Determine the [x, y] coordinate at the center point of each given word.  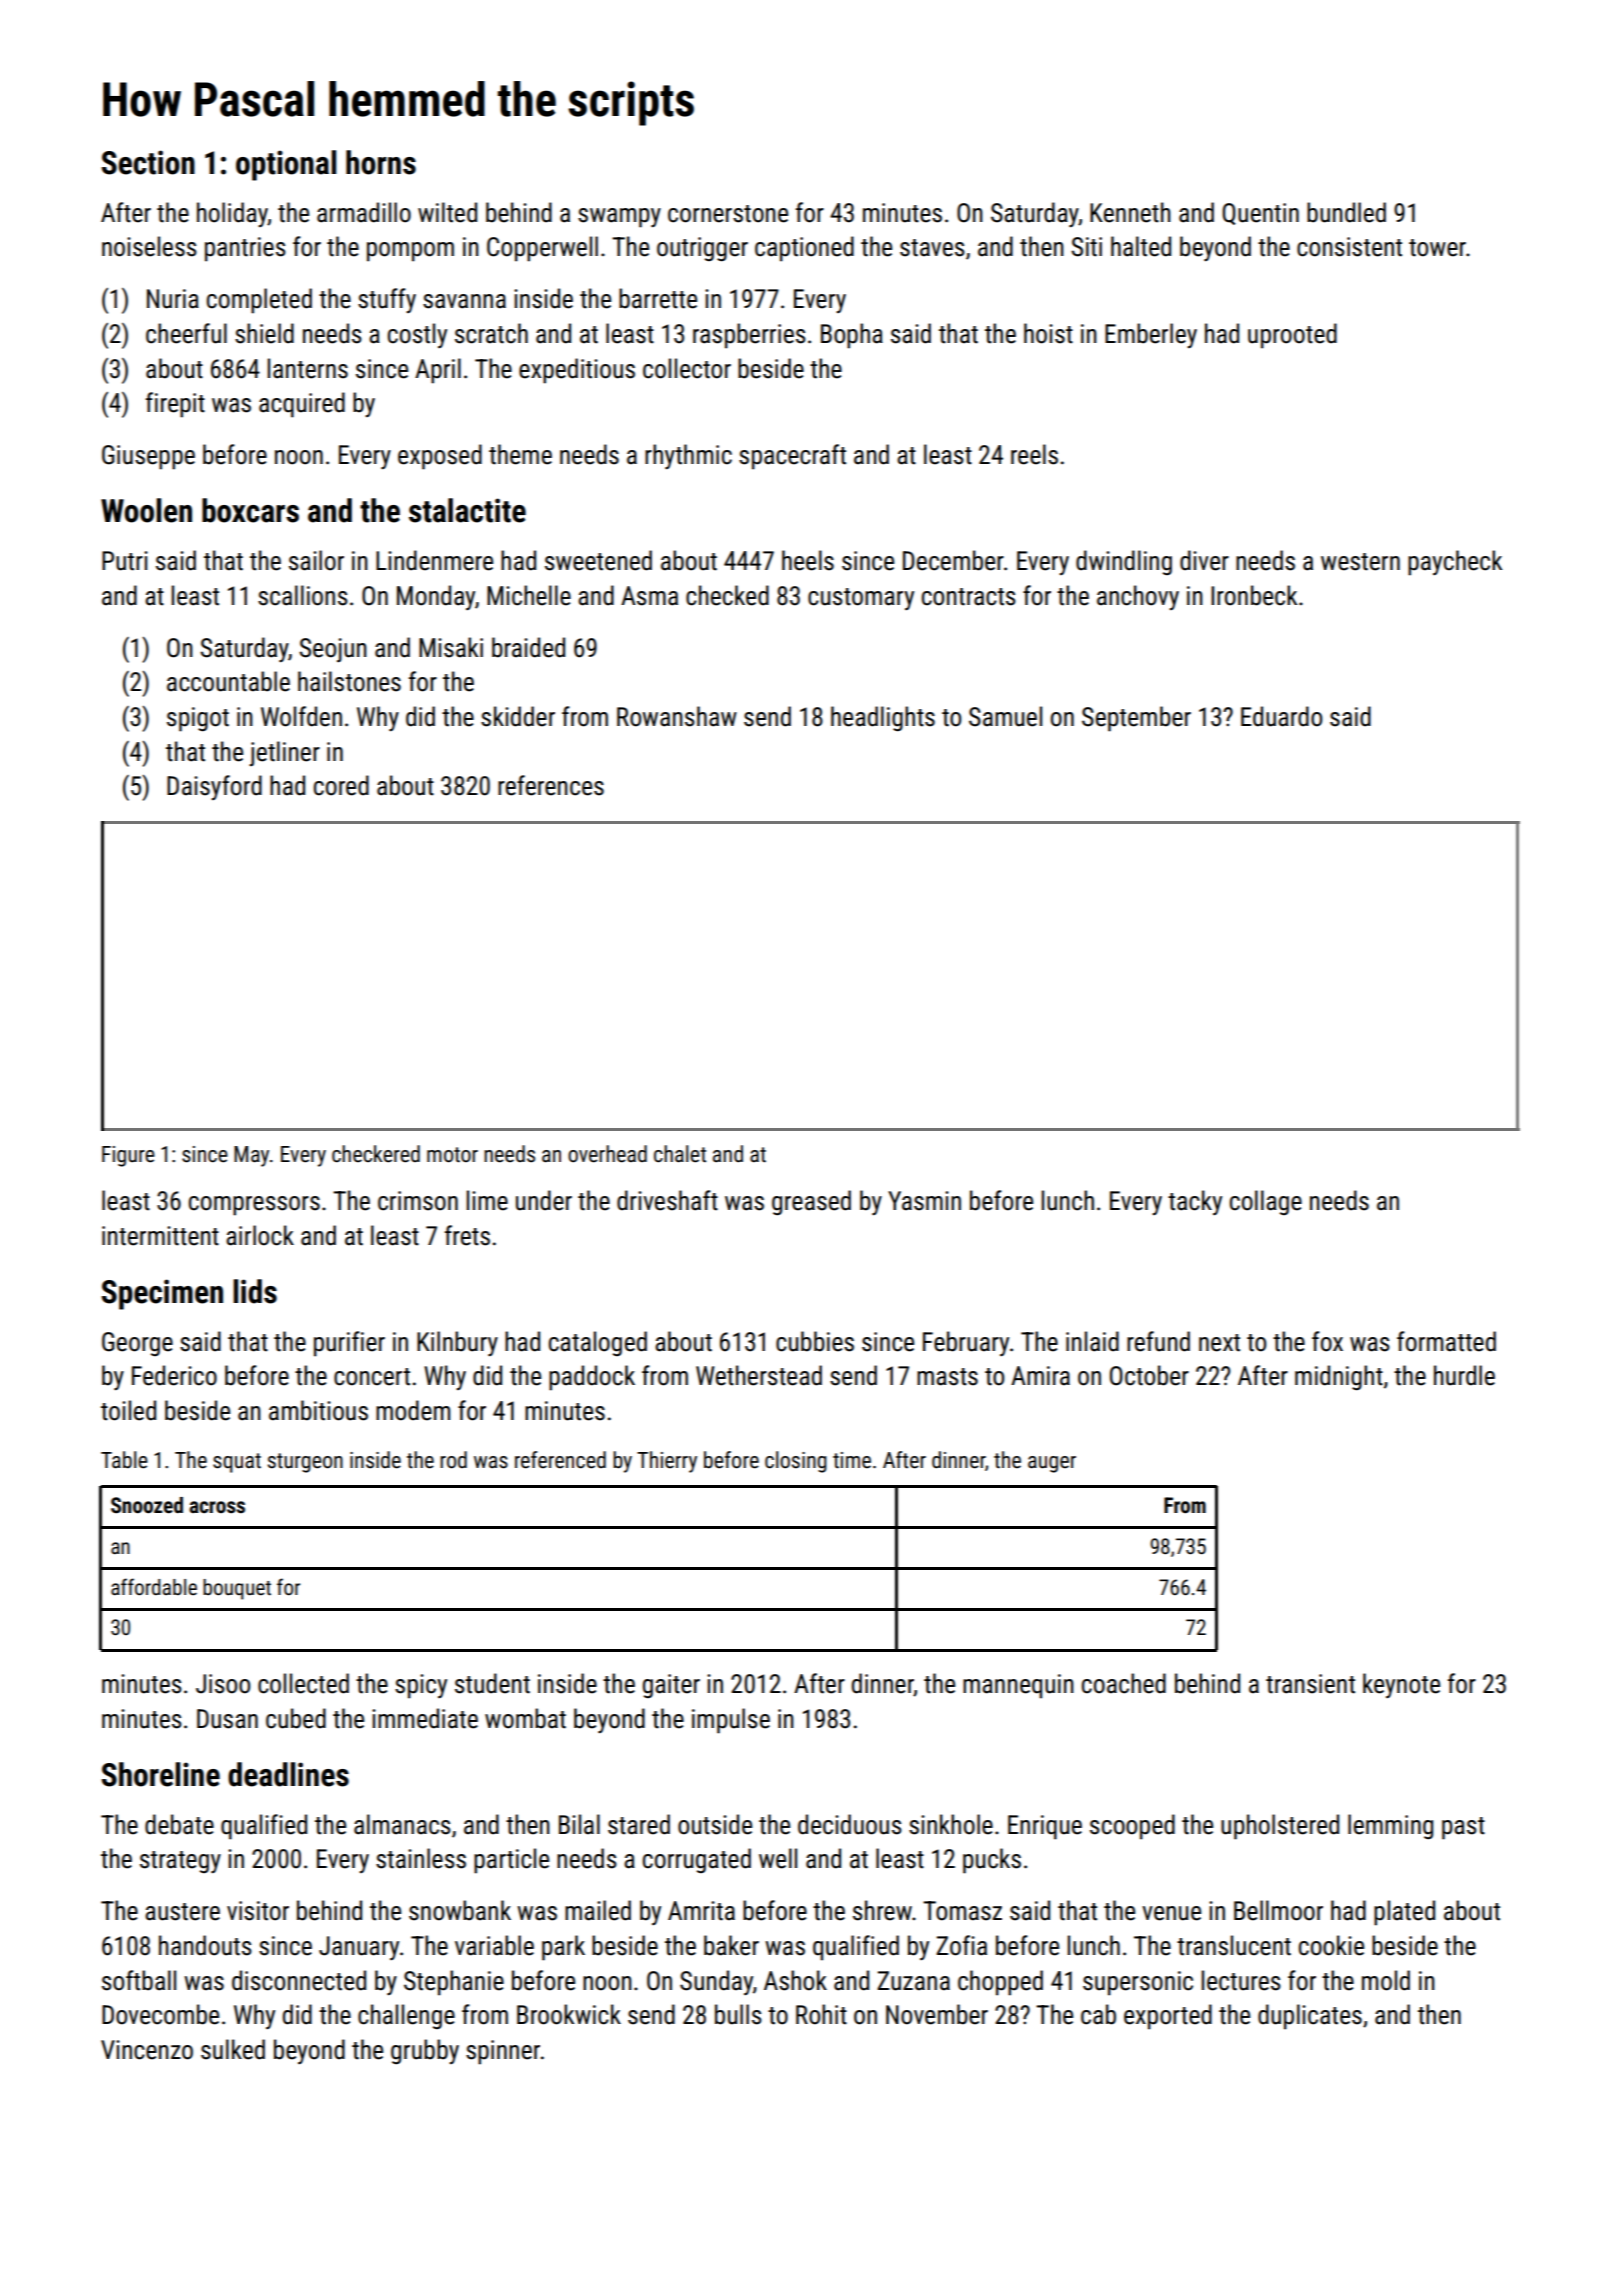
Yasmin [924, 1201]
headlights [883, 719]
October [1149, 1375]
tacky [1195, 1202]
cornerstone [728, 214]
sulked [233, 2049]
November [937, 2014]
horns [381, 162]
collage [1266, 1202]
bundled [1346, 212]
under [544, 1200]
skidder [518, 716]
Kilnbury [457, 1343]
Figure [128, 1156]
